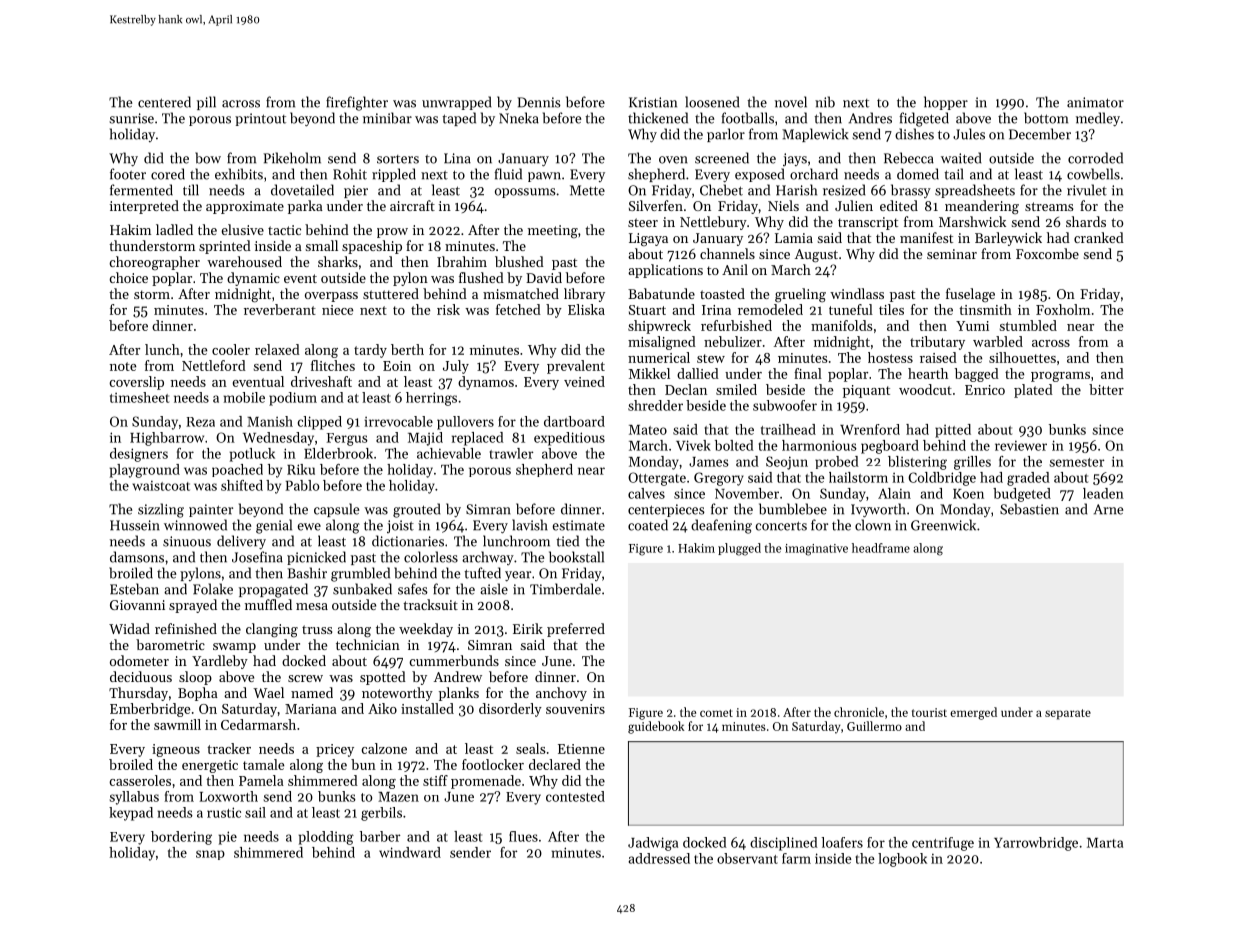 The image size is (1233, 952). Describe the element at coordinates (1028, 325) in the screenshot. I see `stumbled` at that location.
